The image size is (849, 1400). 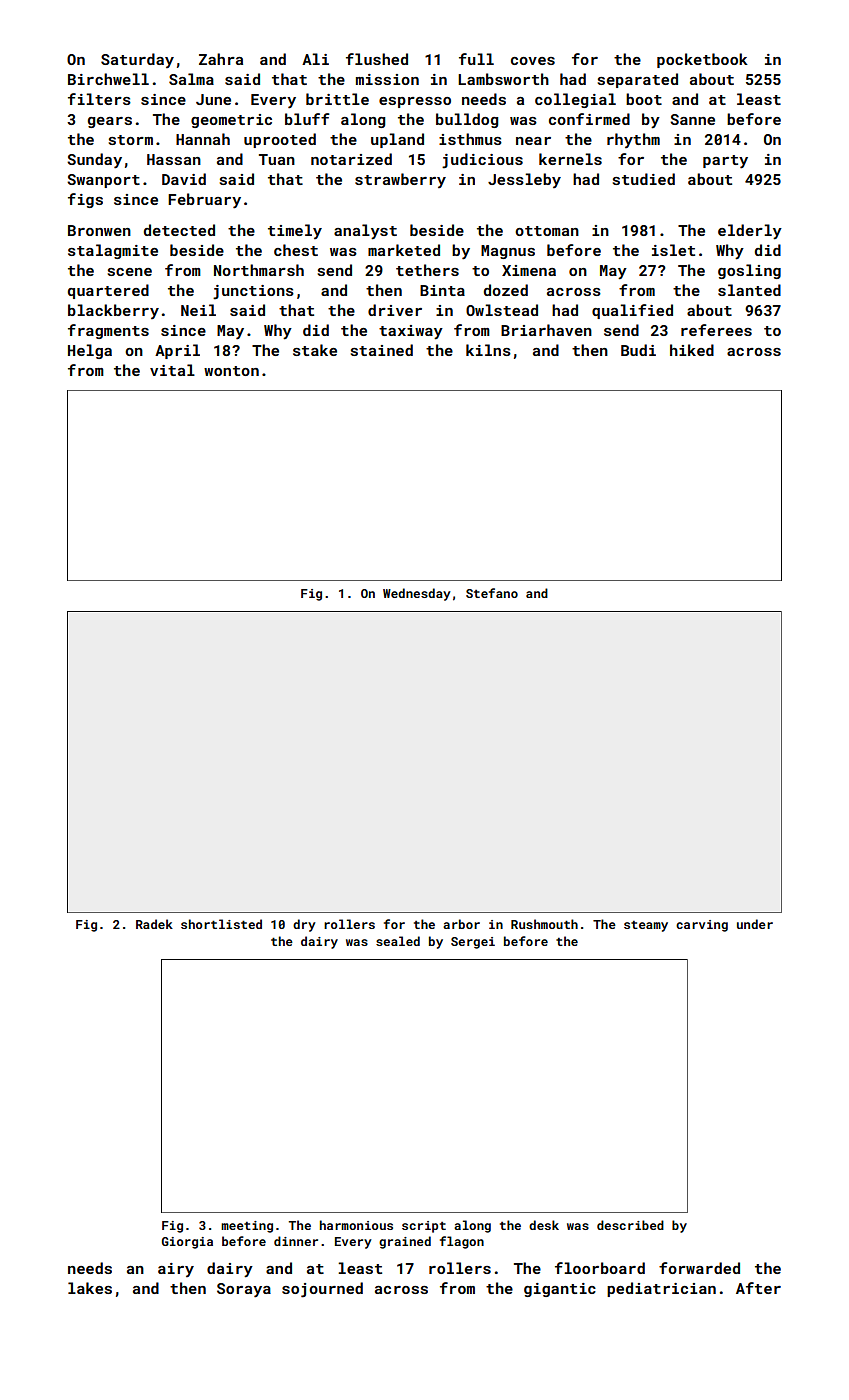 I want to click on Budi, so click(x=638, y=350).
